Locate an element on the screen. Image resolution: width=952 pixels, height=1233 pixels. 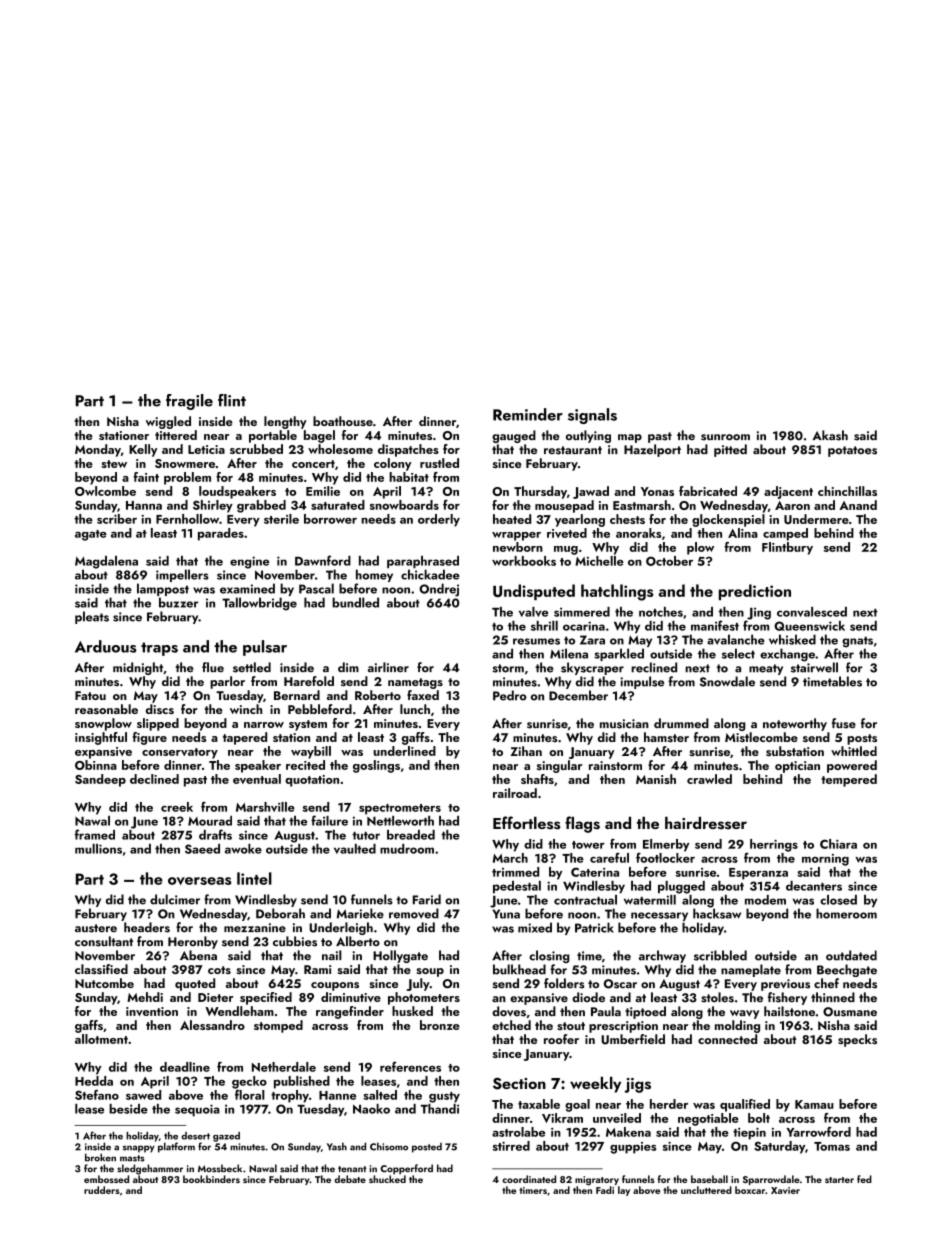
gecko is located at coordinates (249, 1082).
